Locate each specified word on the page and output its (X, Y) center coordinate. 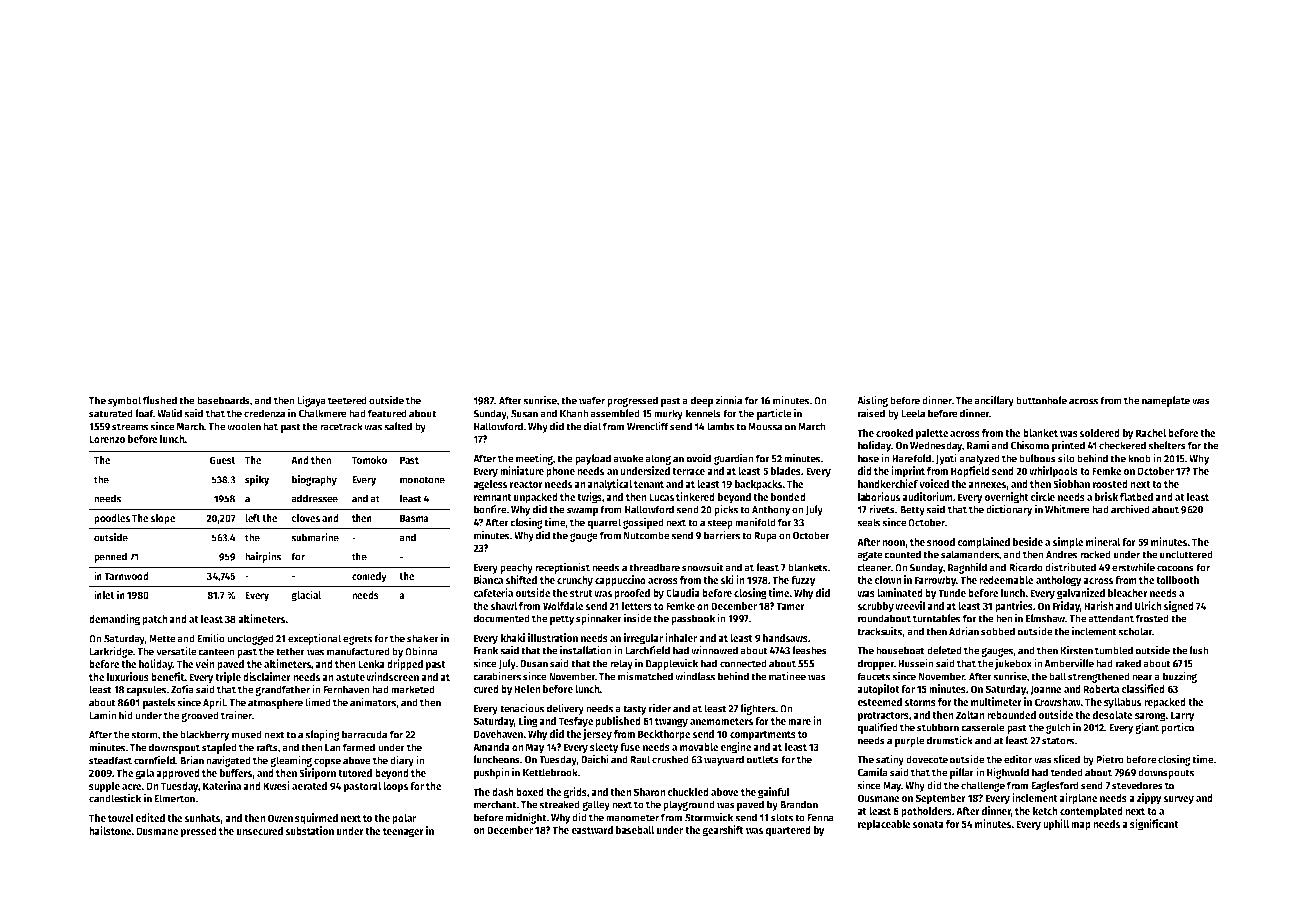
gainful (774, 793)
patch (155, 620)
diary (402, 761)
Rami (978, 445)
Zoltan (970, 714)
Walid (169, 413)
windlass (695, 676)
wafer (592, 400)
